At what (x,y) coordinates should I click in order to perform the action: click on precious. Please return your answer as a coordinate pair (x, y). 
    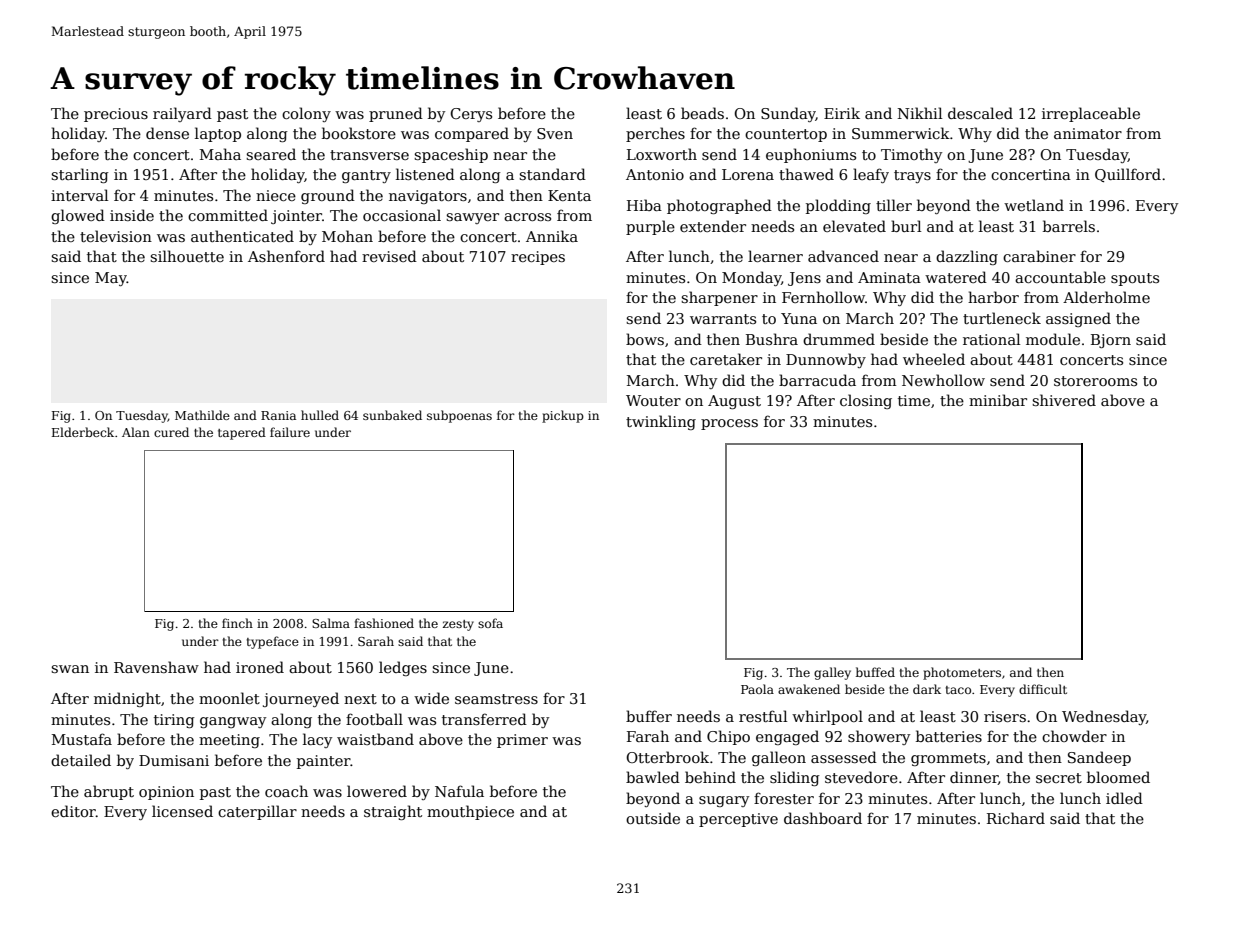
    Looking at the image, I should click on (116, 115).
